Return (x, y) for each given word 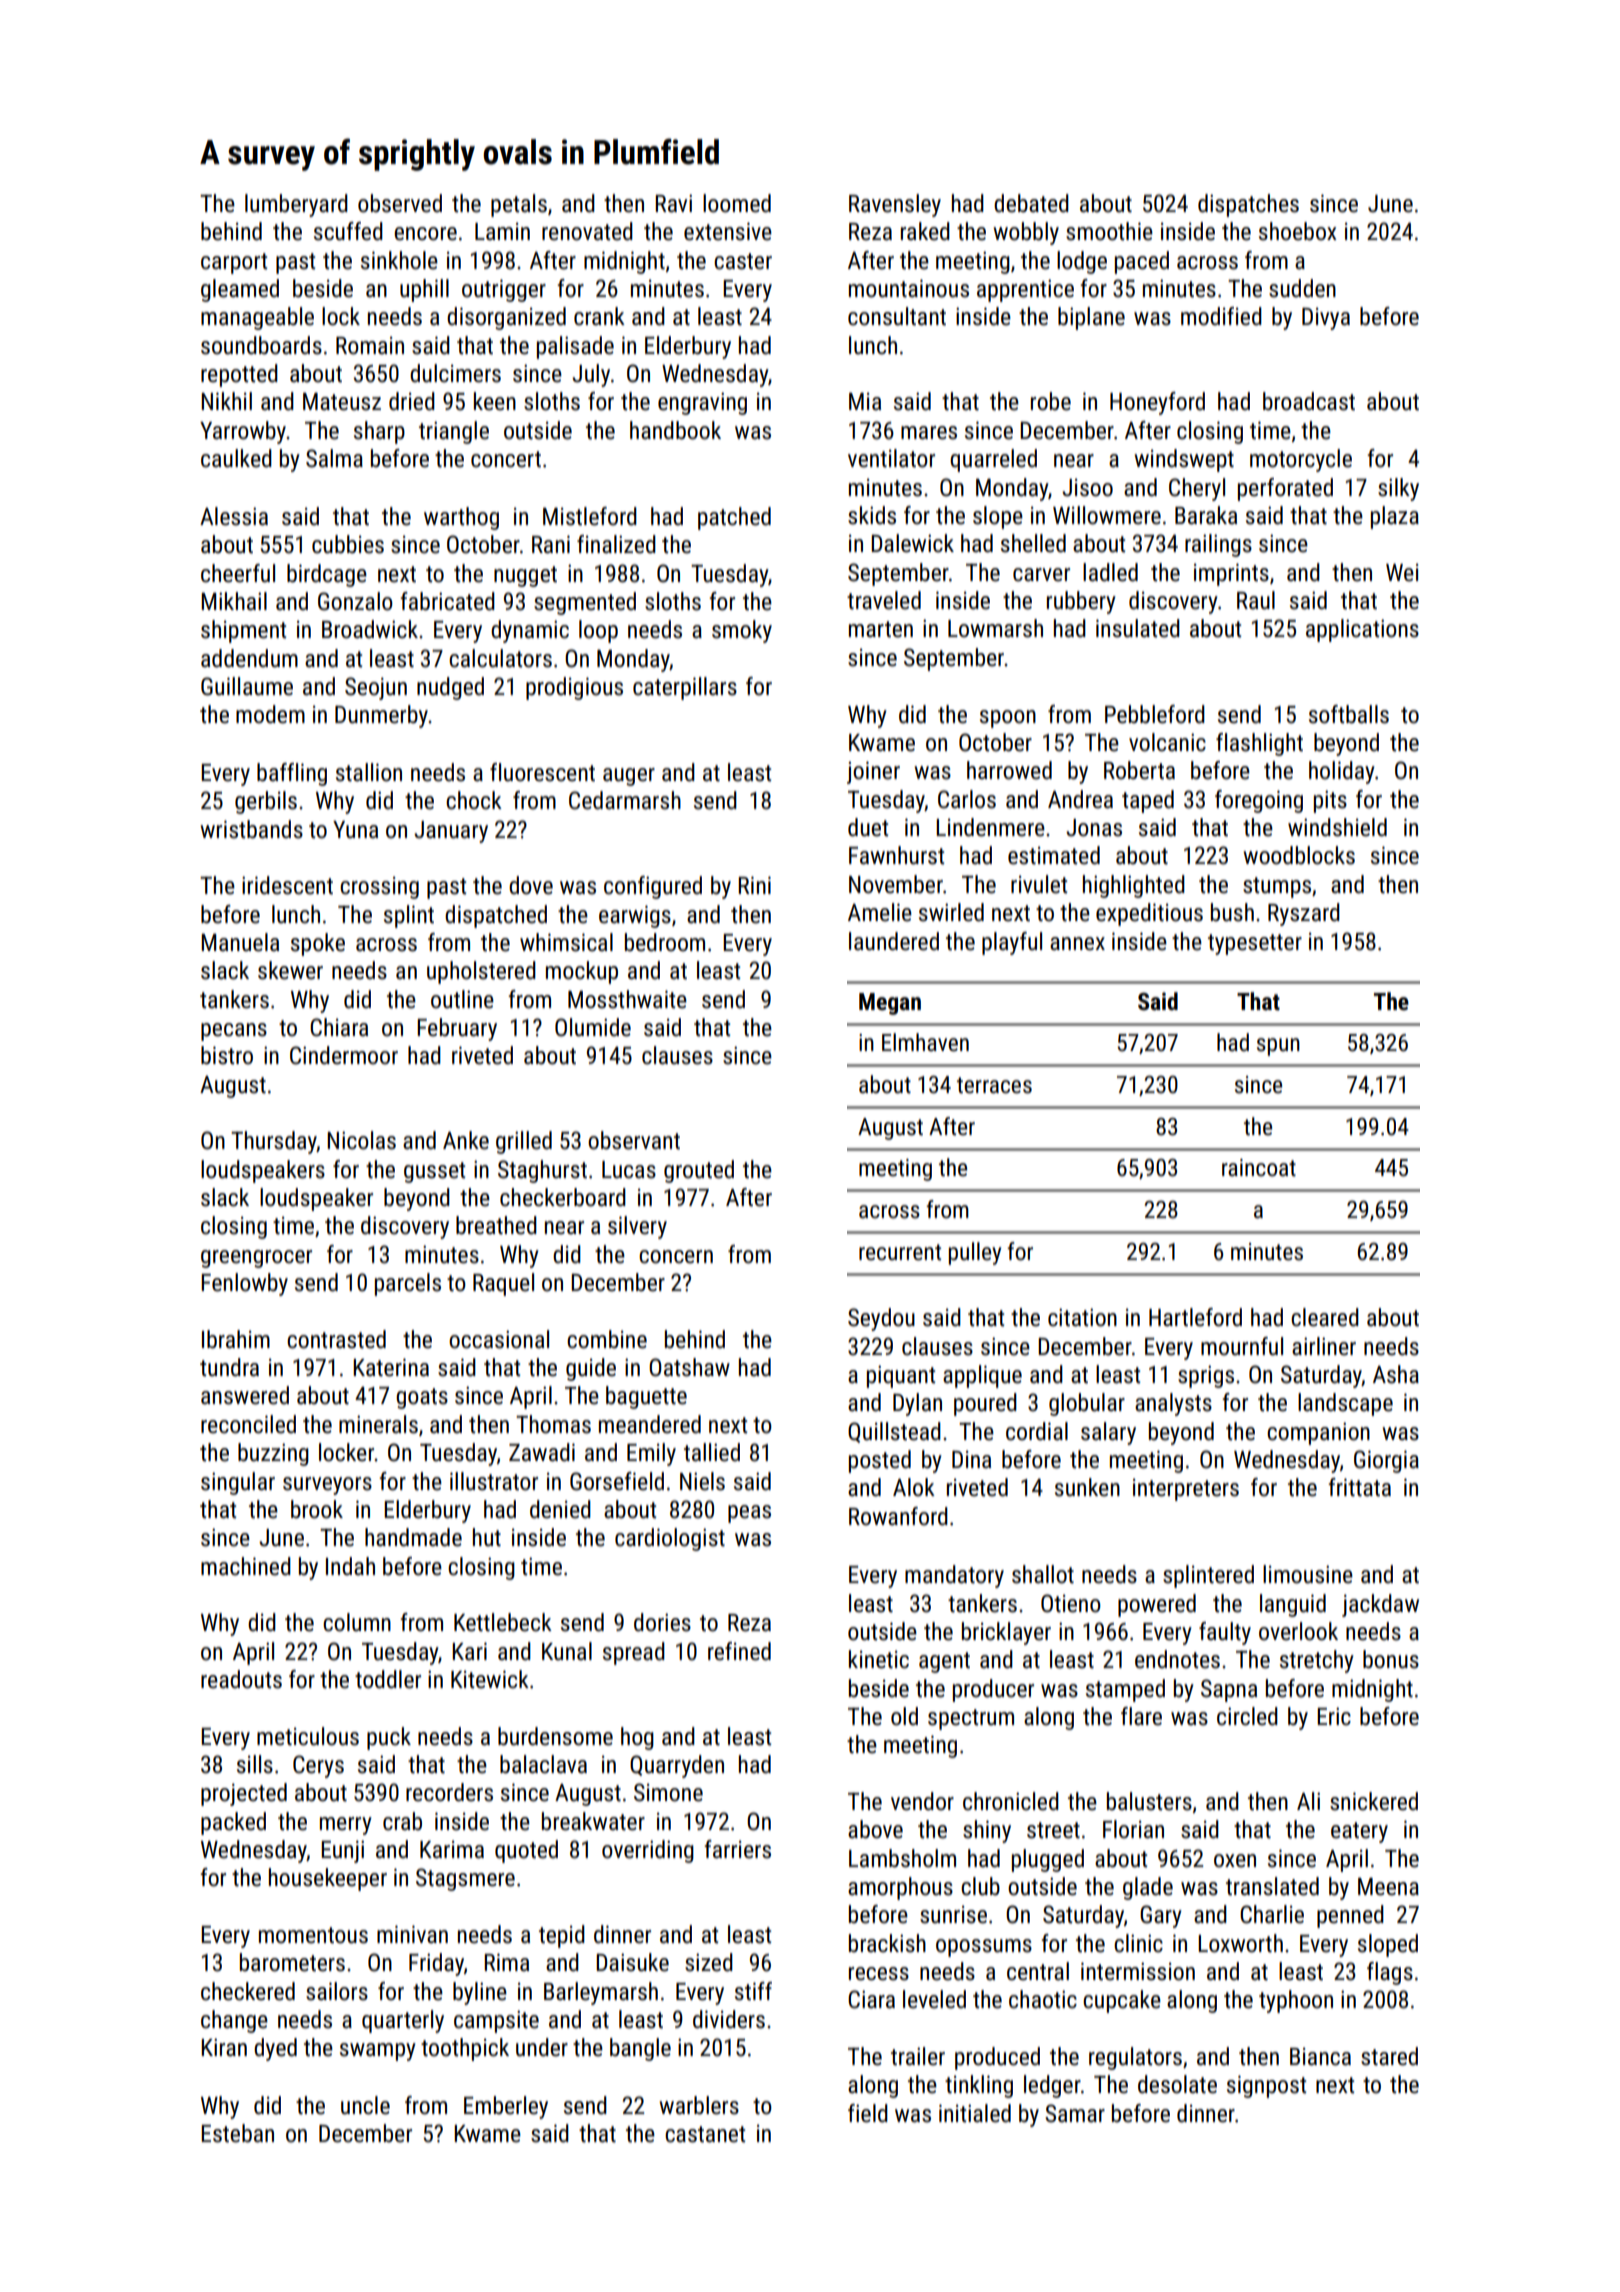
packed (233, 1823)
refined (739, 1651)
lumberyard (296, 205)
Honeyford (1157, 403)
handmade (413, 1537)
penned (1350, 1916)
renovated (587, 231)
